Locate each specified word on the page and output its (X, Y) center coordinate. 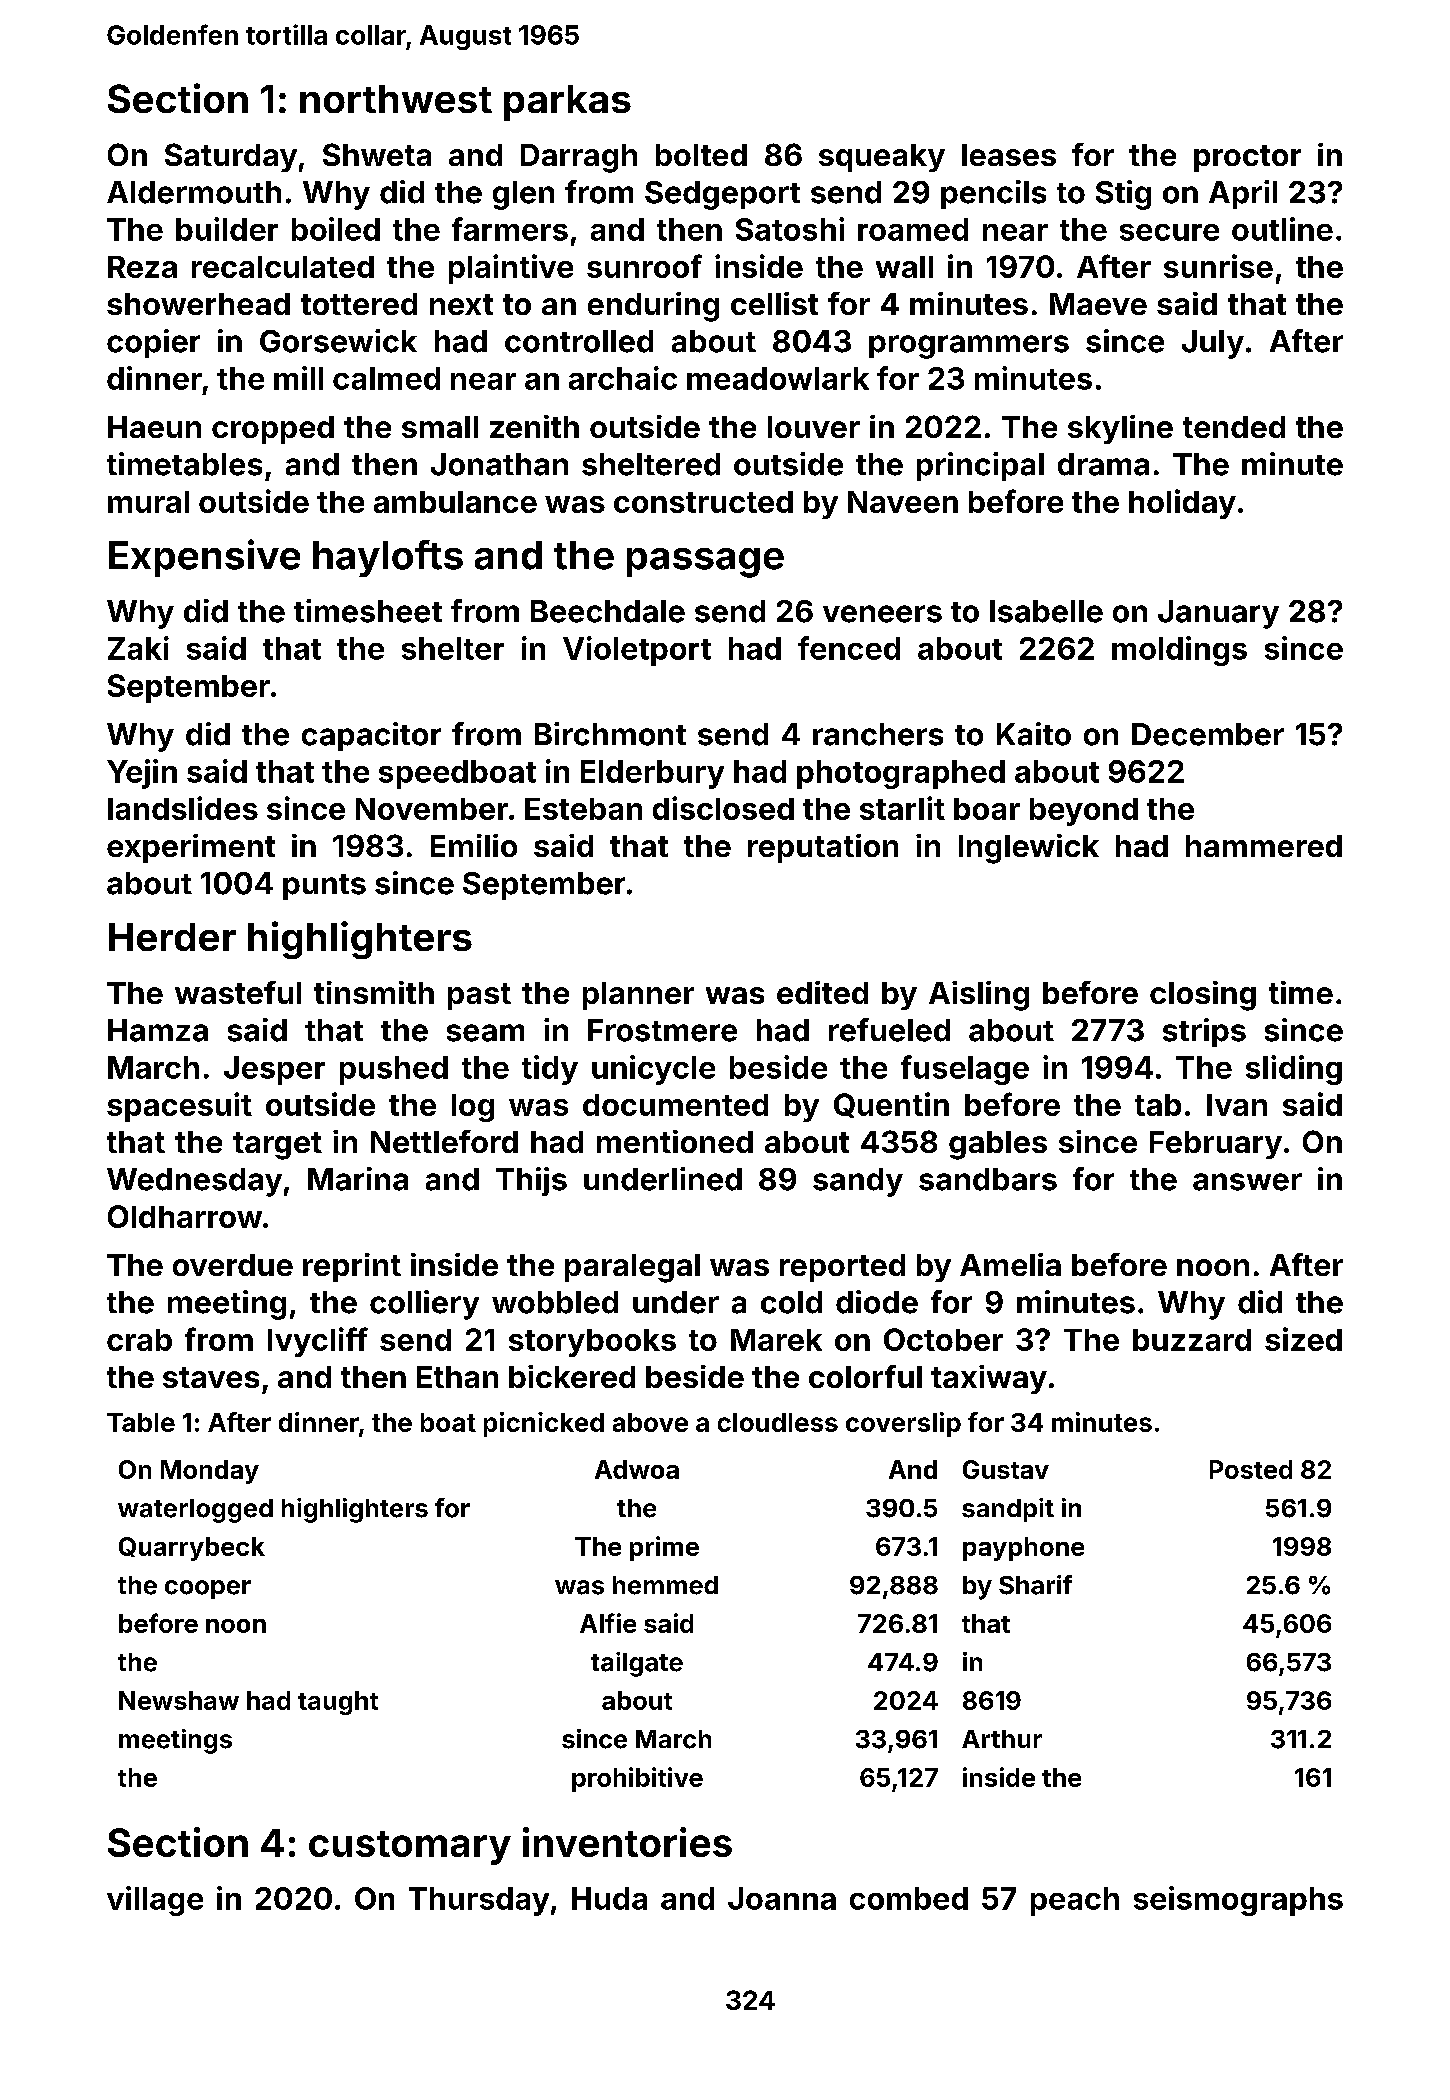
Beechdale (608, 611)
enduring (653, 307)
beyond (1084, 812)
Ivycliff (318, 1342)
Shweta (377, 154)
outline (1282, 229)
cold (791, 1302)
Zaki (138, 648)
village (155, 1901)
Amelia (1010, 1264)
